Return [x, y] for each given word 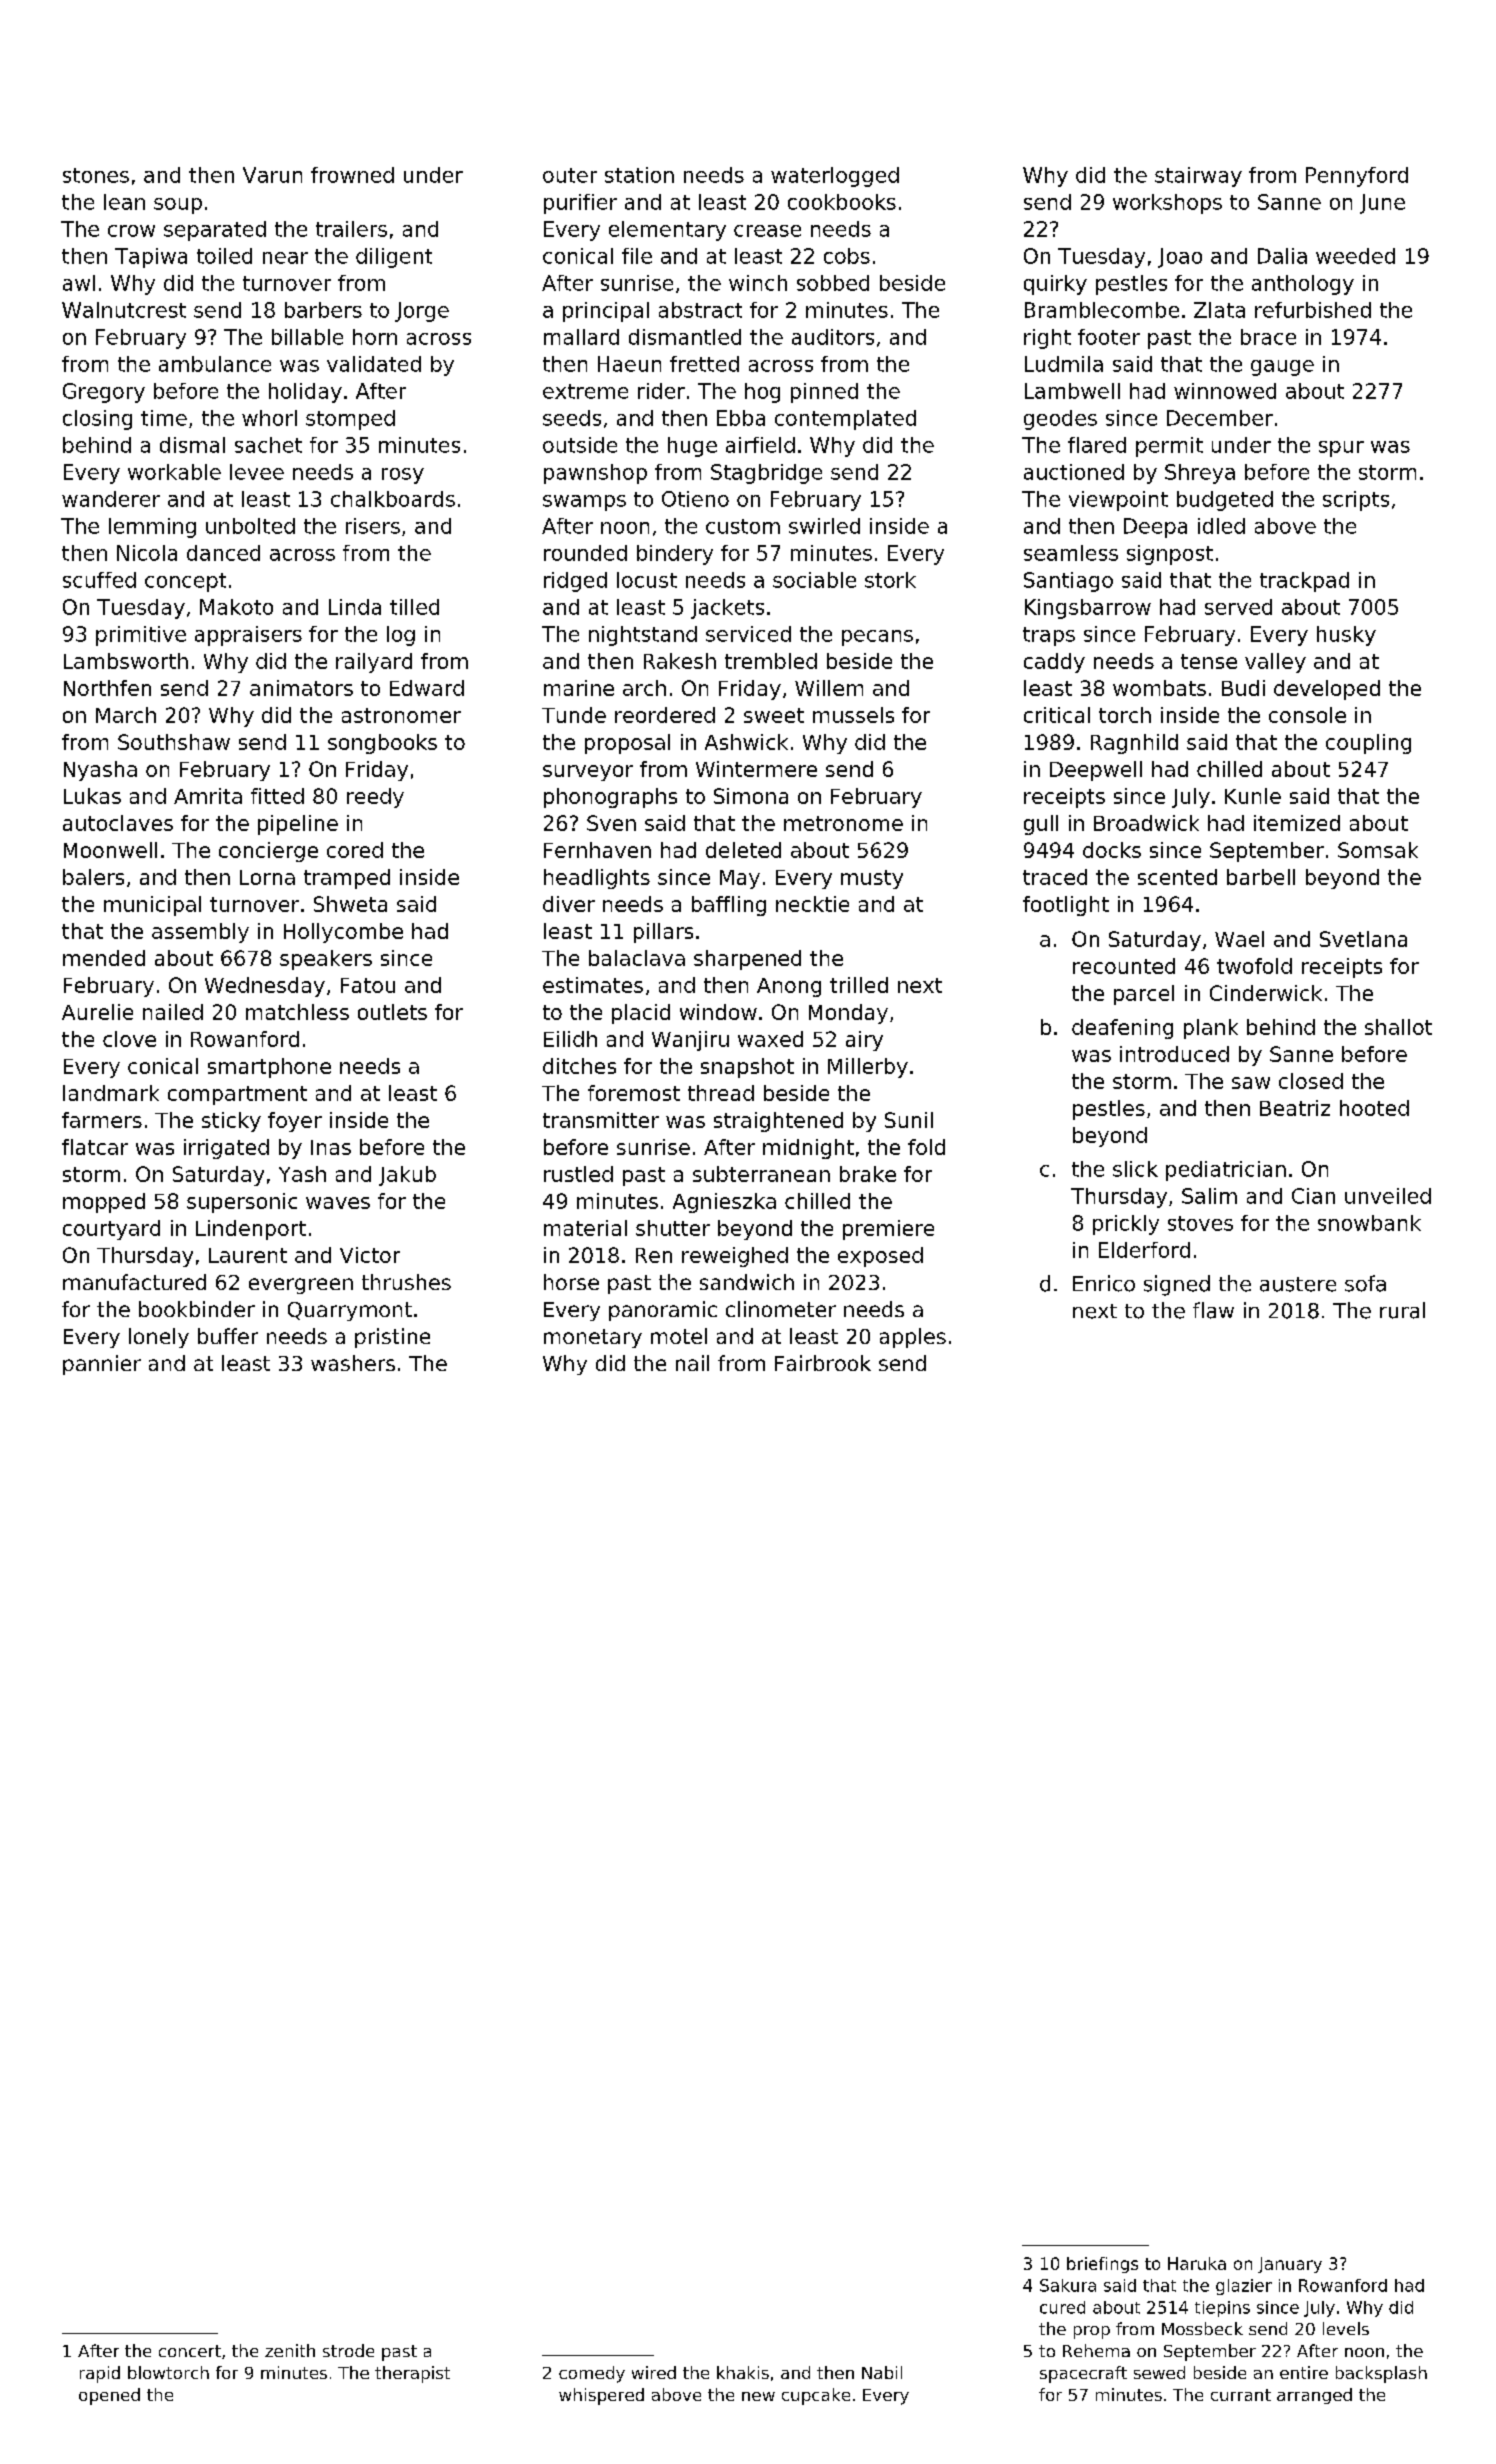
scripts [1356, 501]
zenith [290, 2350]
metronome [843, 823]
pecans [877, 638]
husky [1346, 636]
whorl [269, 418]
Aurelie [97, 1012]
